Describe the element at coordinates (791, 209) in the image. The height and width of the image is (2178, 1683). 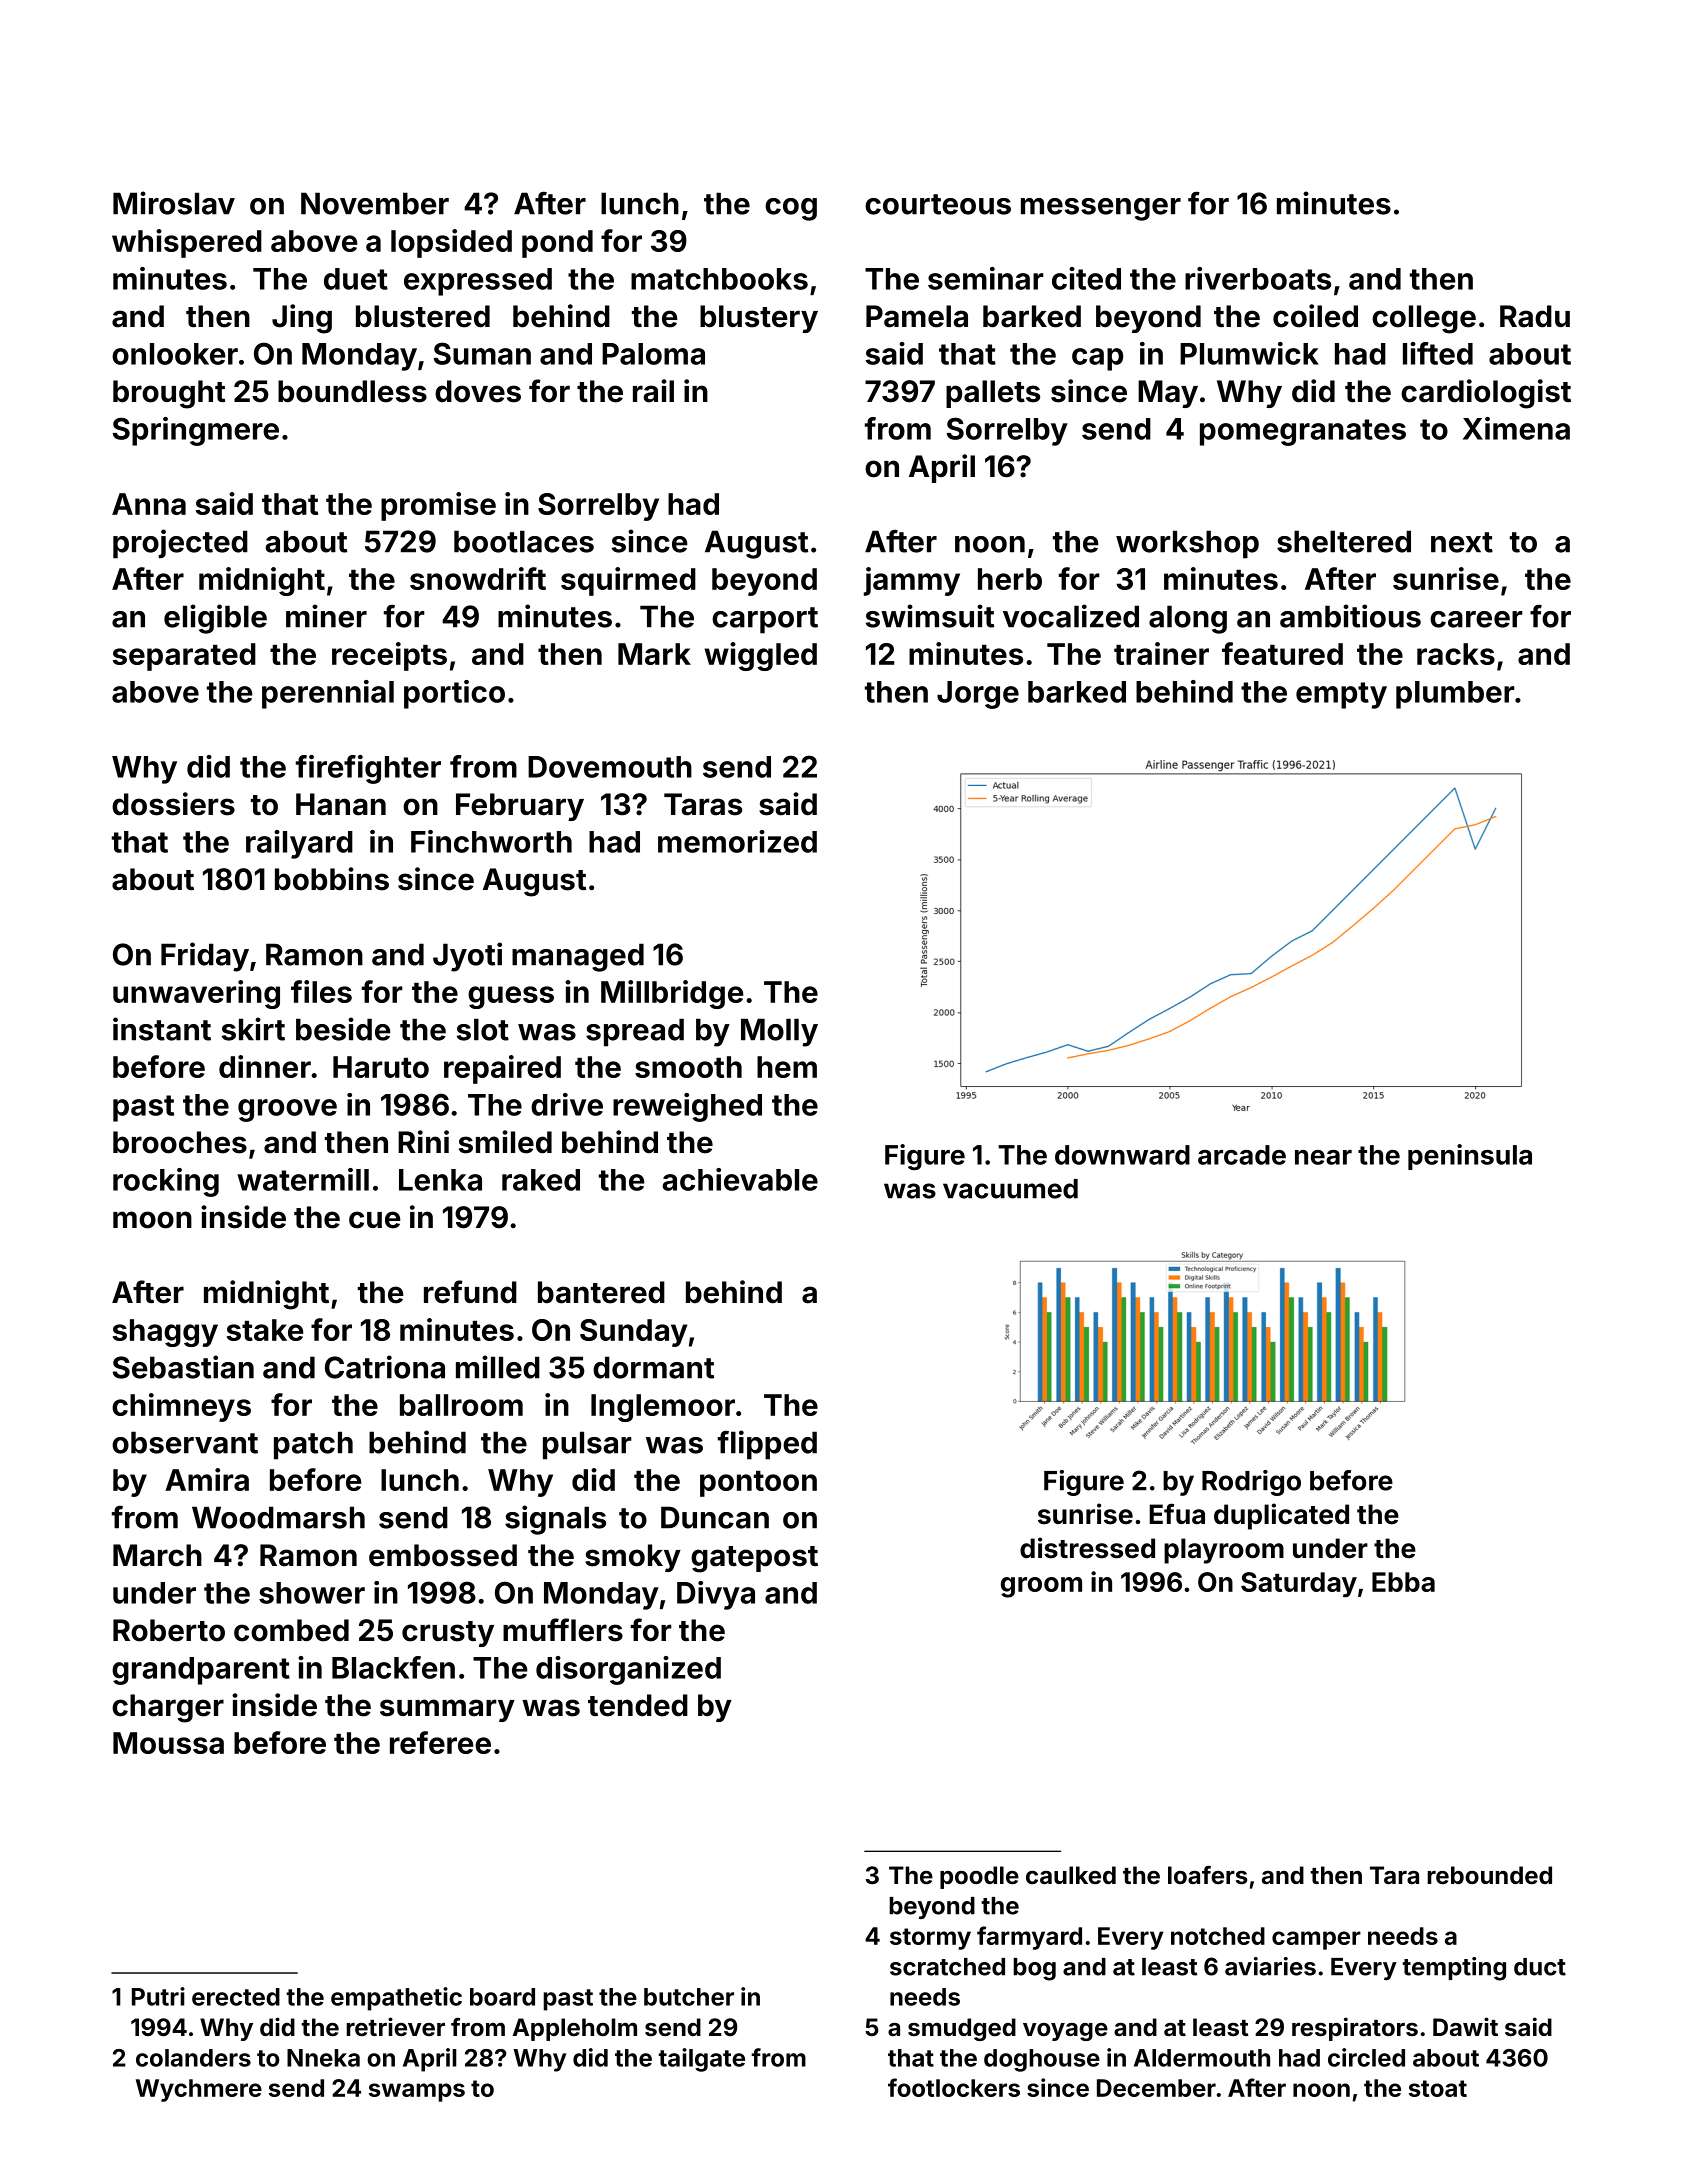
I see `cog` at that location.
